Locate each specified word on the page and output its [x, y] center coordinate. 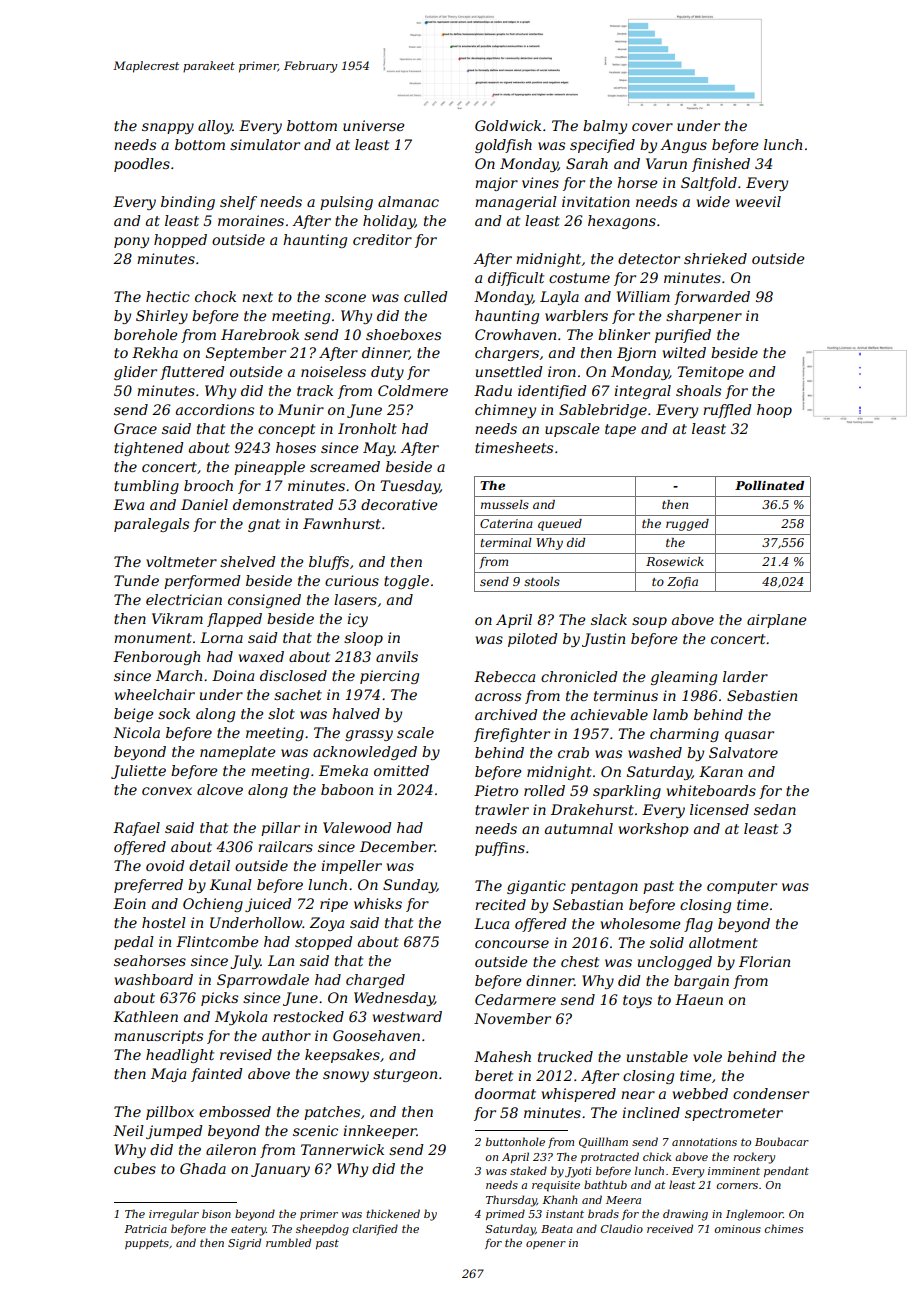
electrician [184, 599]
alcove [220, 789]
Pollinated [769, 485]
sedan [775, 809]
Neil [128, 1130]
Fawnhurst [342, 523]
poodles [142, 165]
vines [540, 182]
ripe [334, 905]
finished [721, 165]
